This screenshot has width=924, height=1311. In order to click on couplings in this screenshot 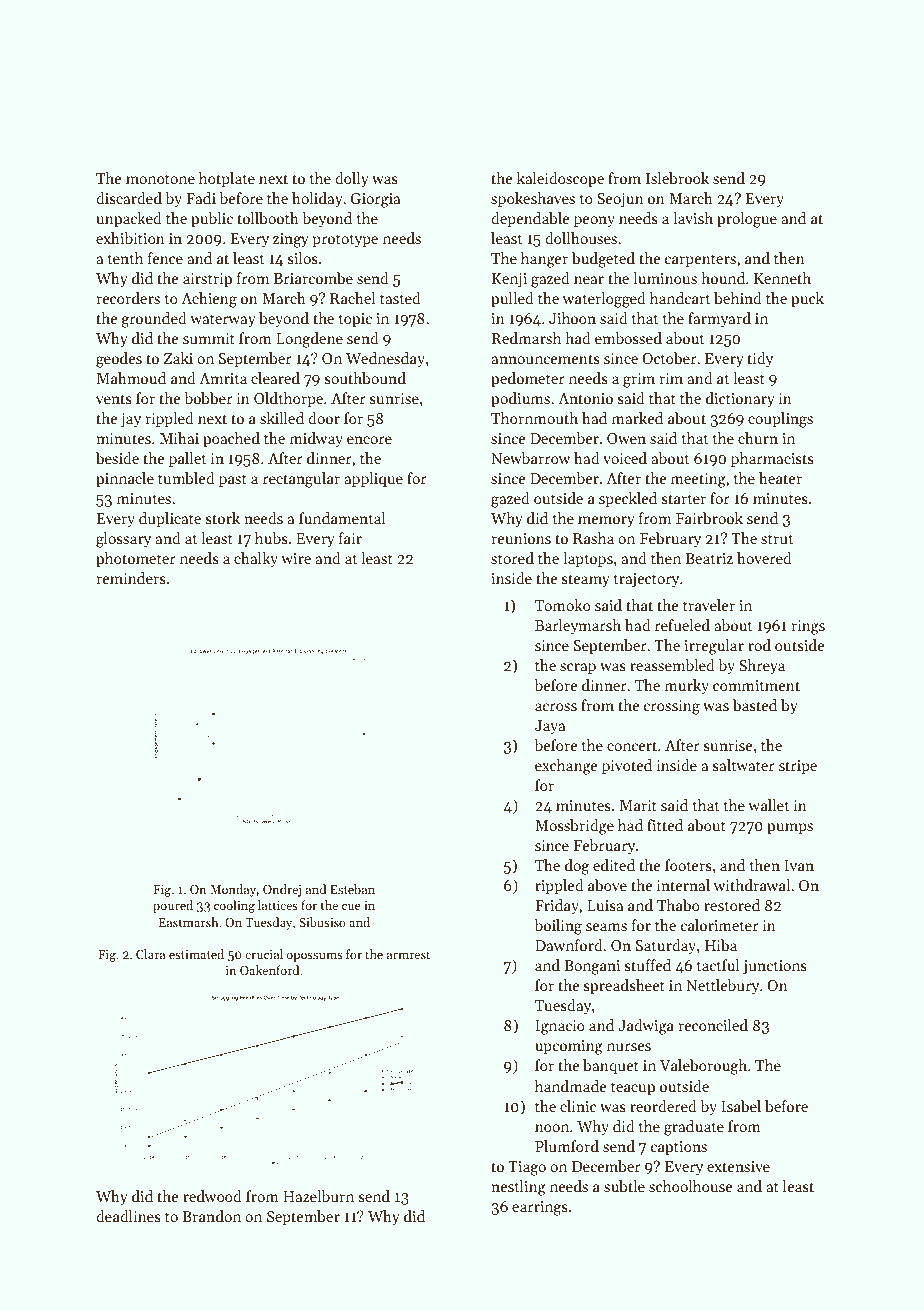, I will do `click(780, 420)`.
